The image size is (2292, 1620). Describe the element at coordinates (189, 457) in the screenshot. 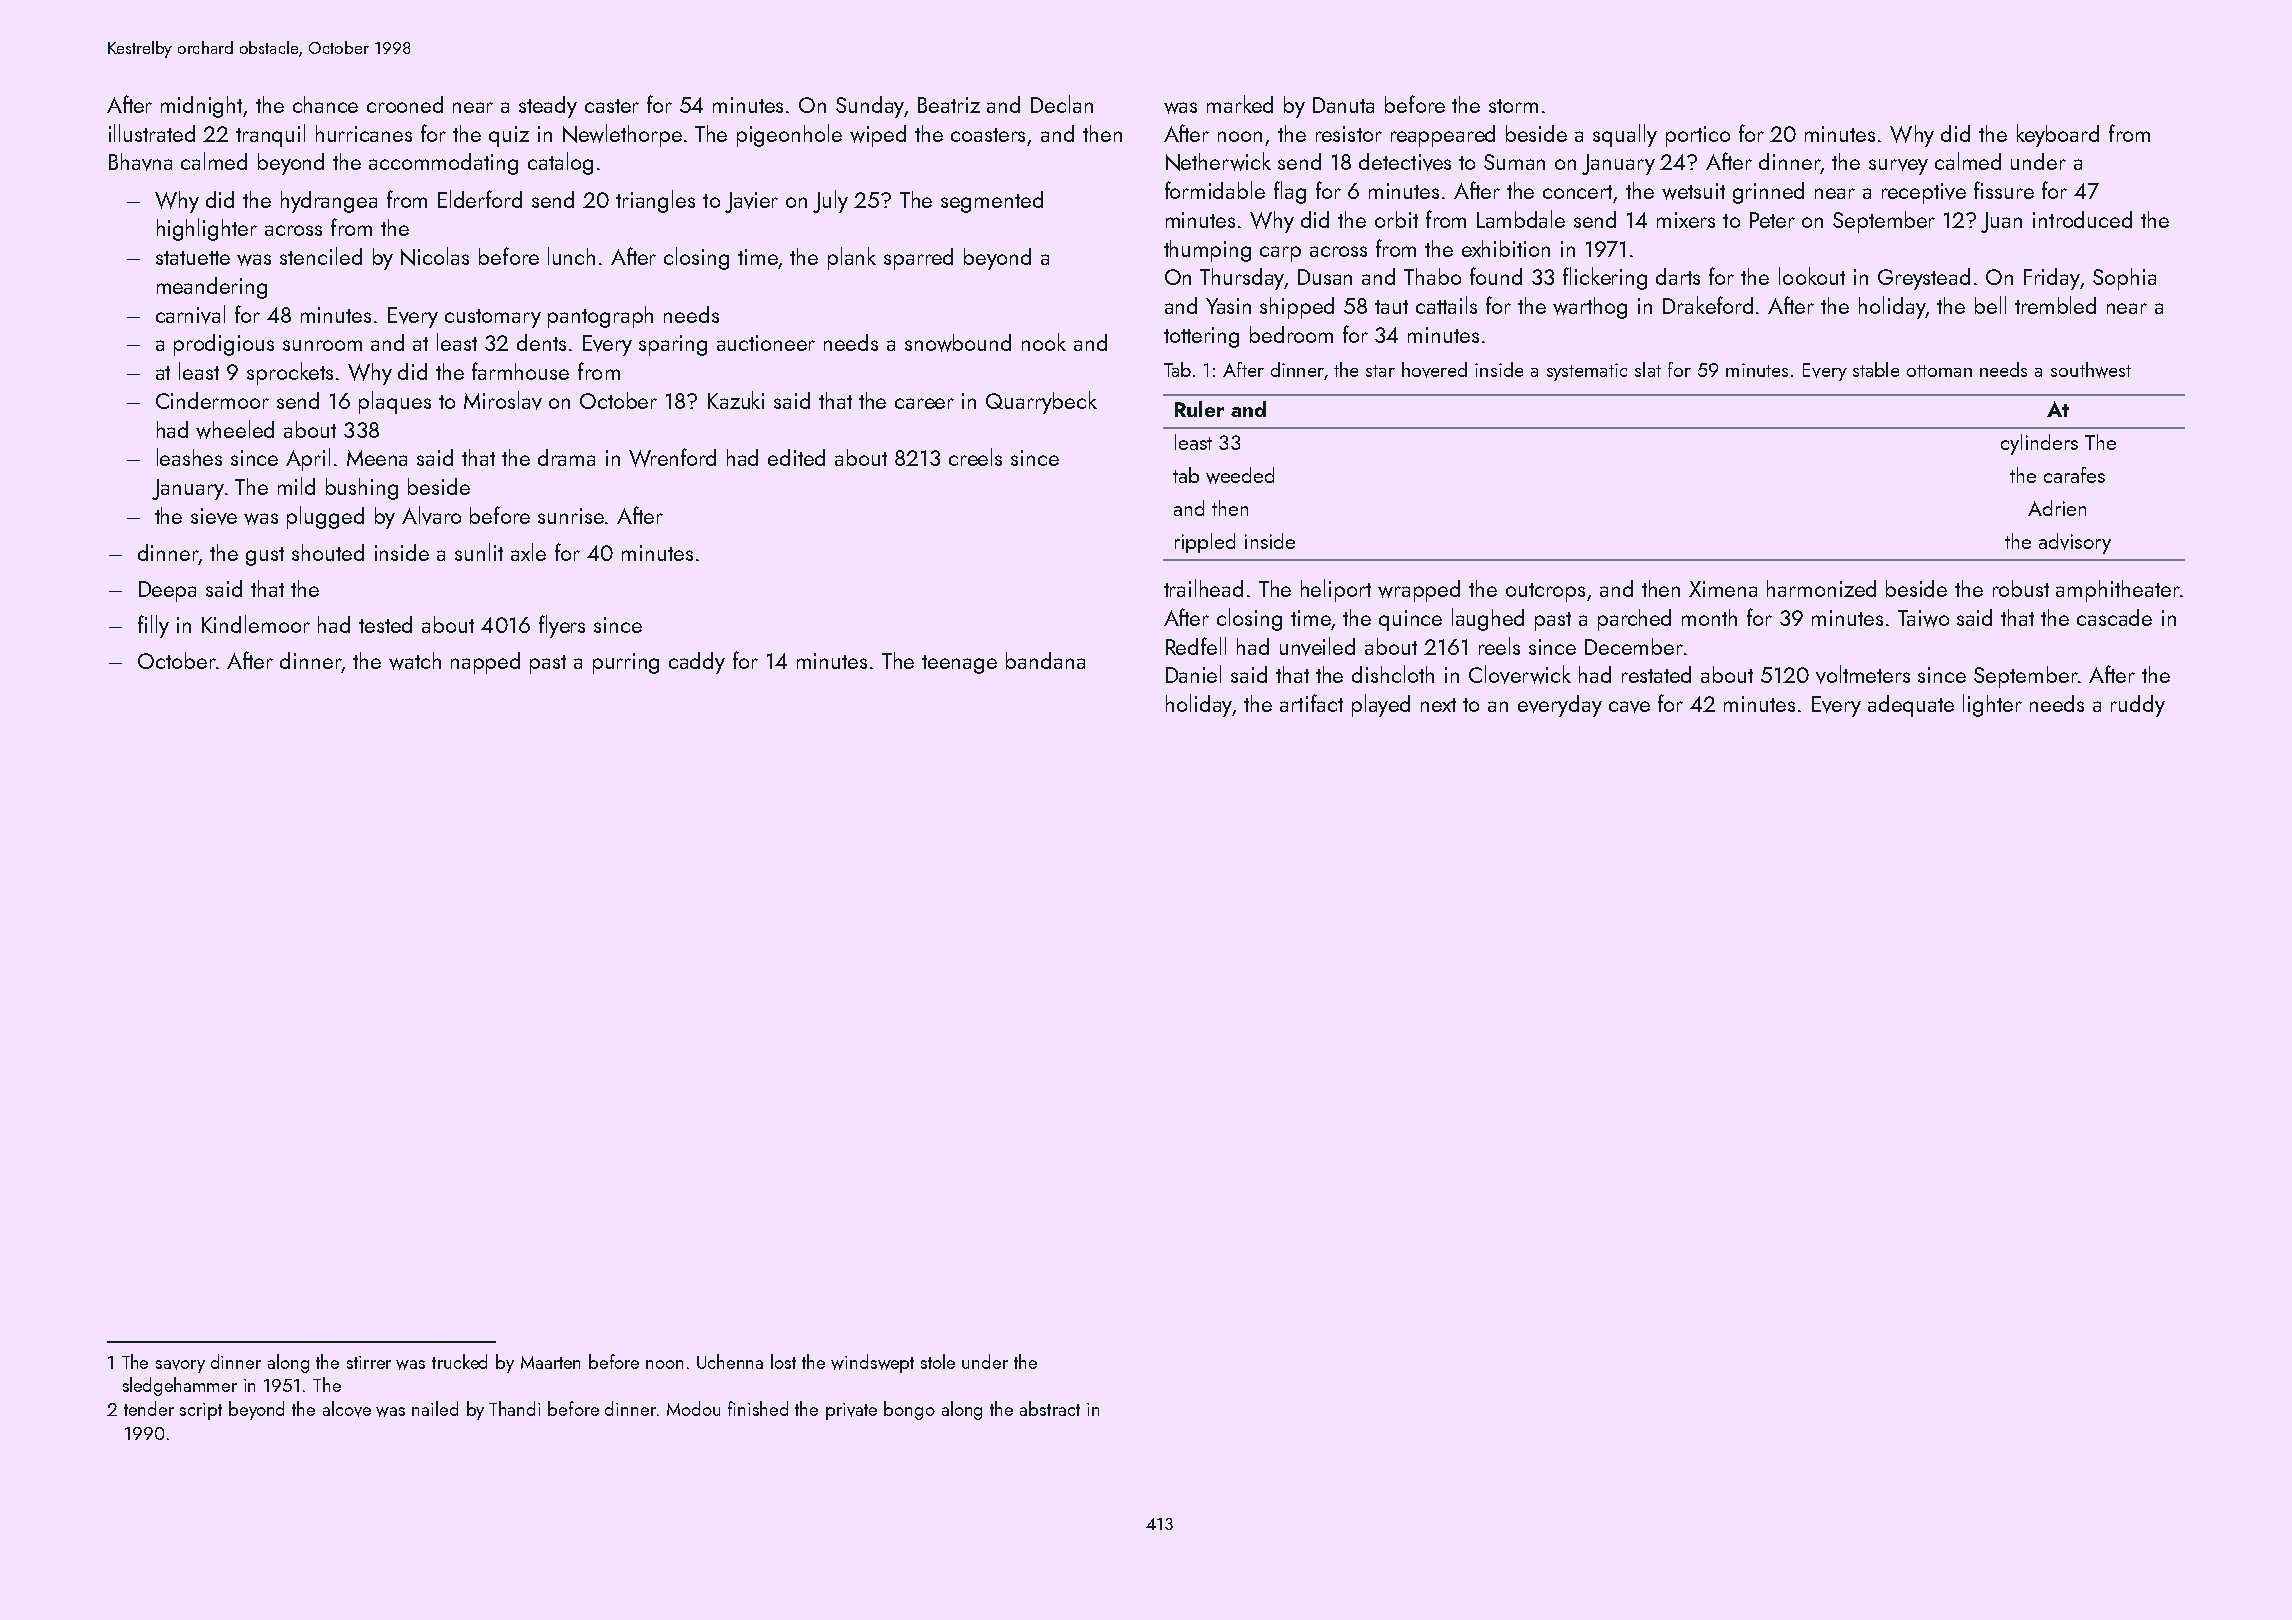

I see `leashes` at that location.
